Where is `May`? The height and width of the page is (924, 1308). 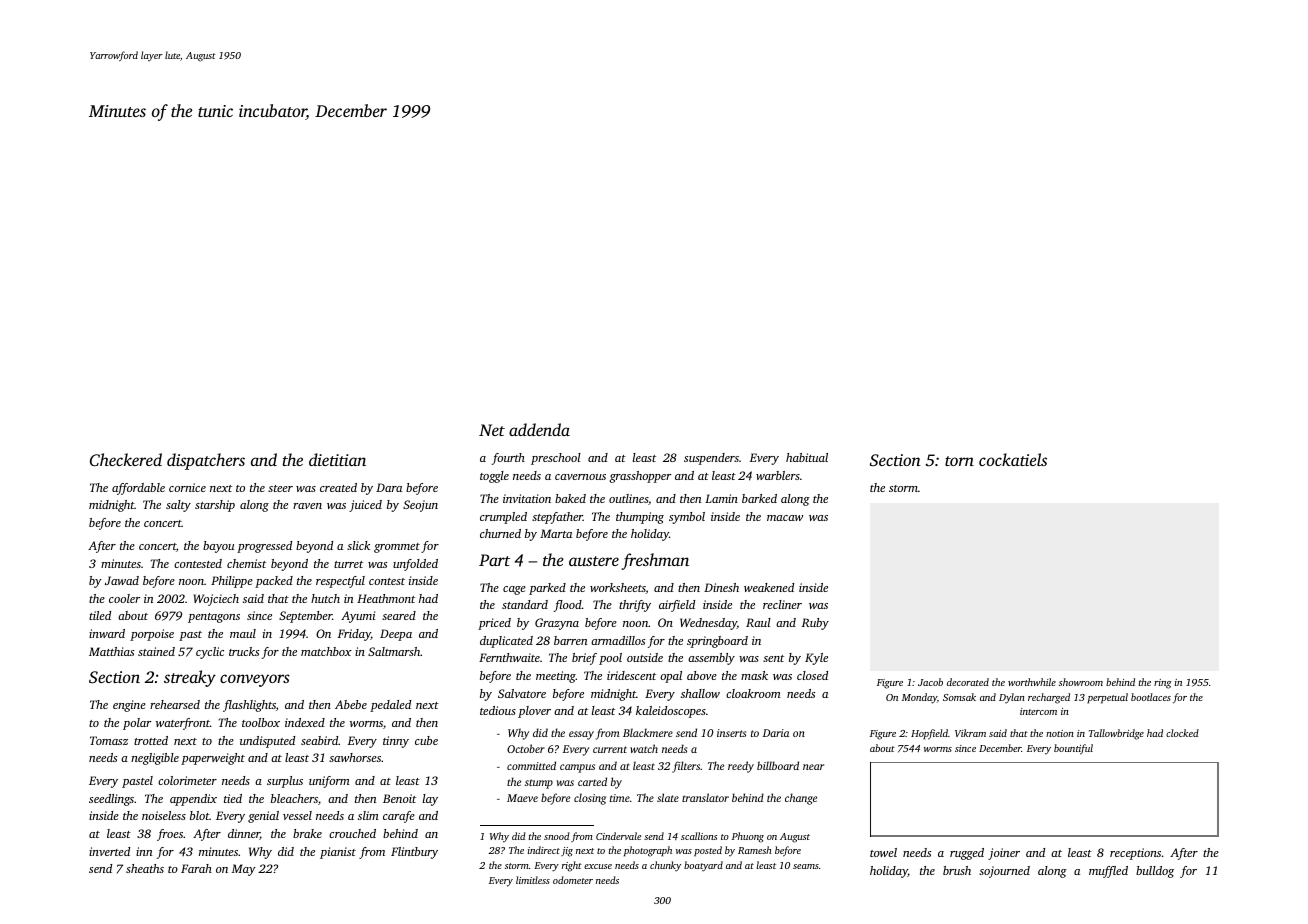
May is located at coordinates (244, 870).
